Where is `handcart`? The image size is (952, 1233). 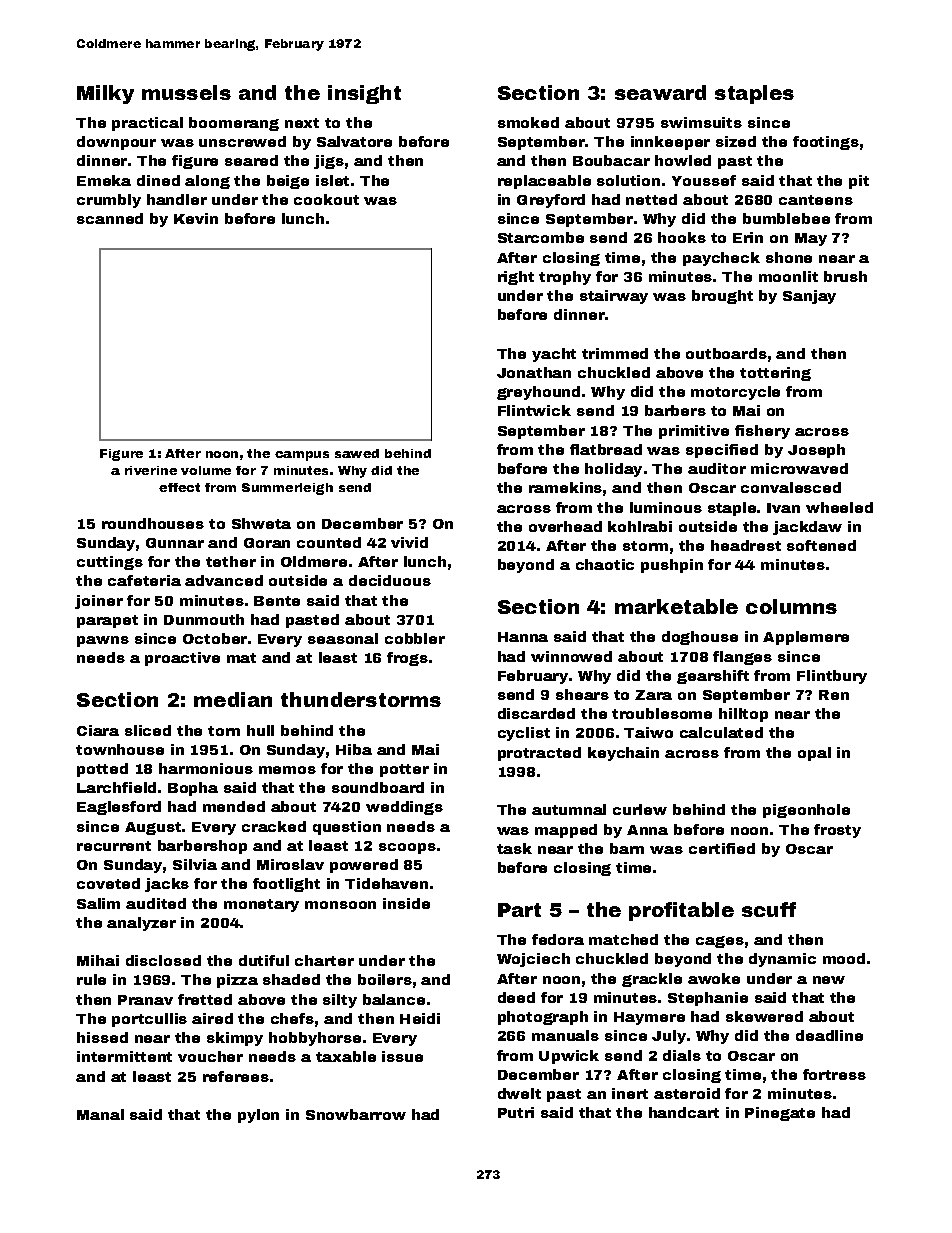
handcart is located at coordinates (684, 1112).
